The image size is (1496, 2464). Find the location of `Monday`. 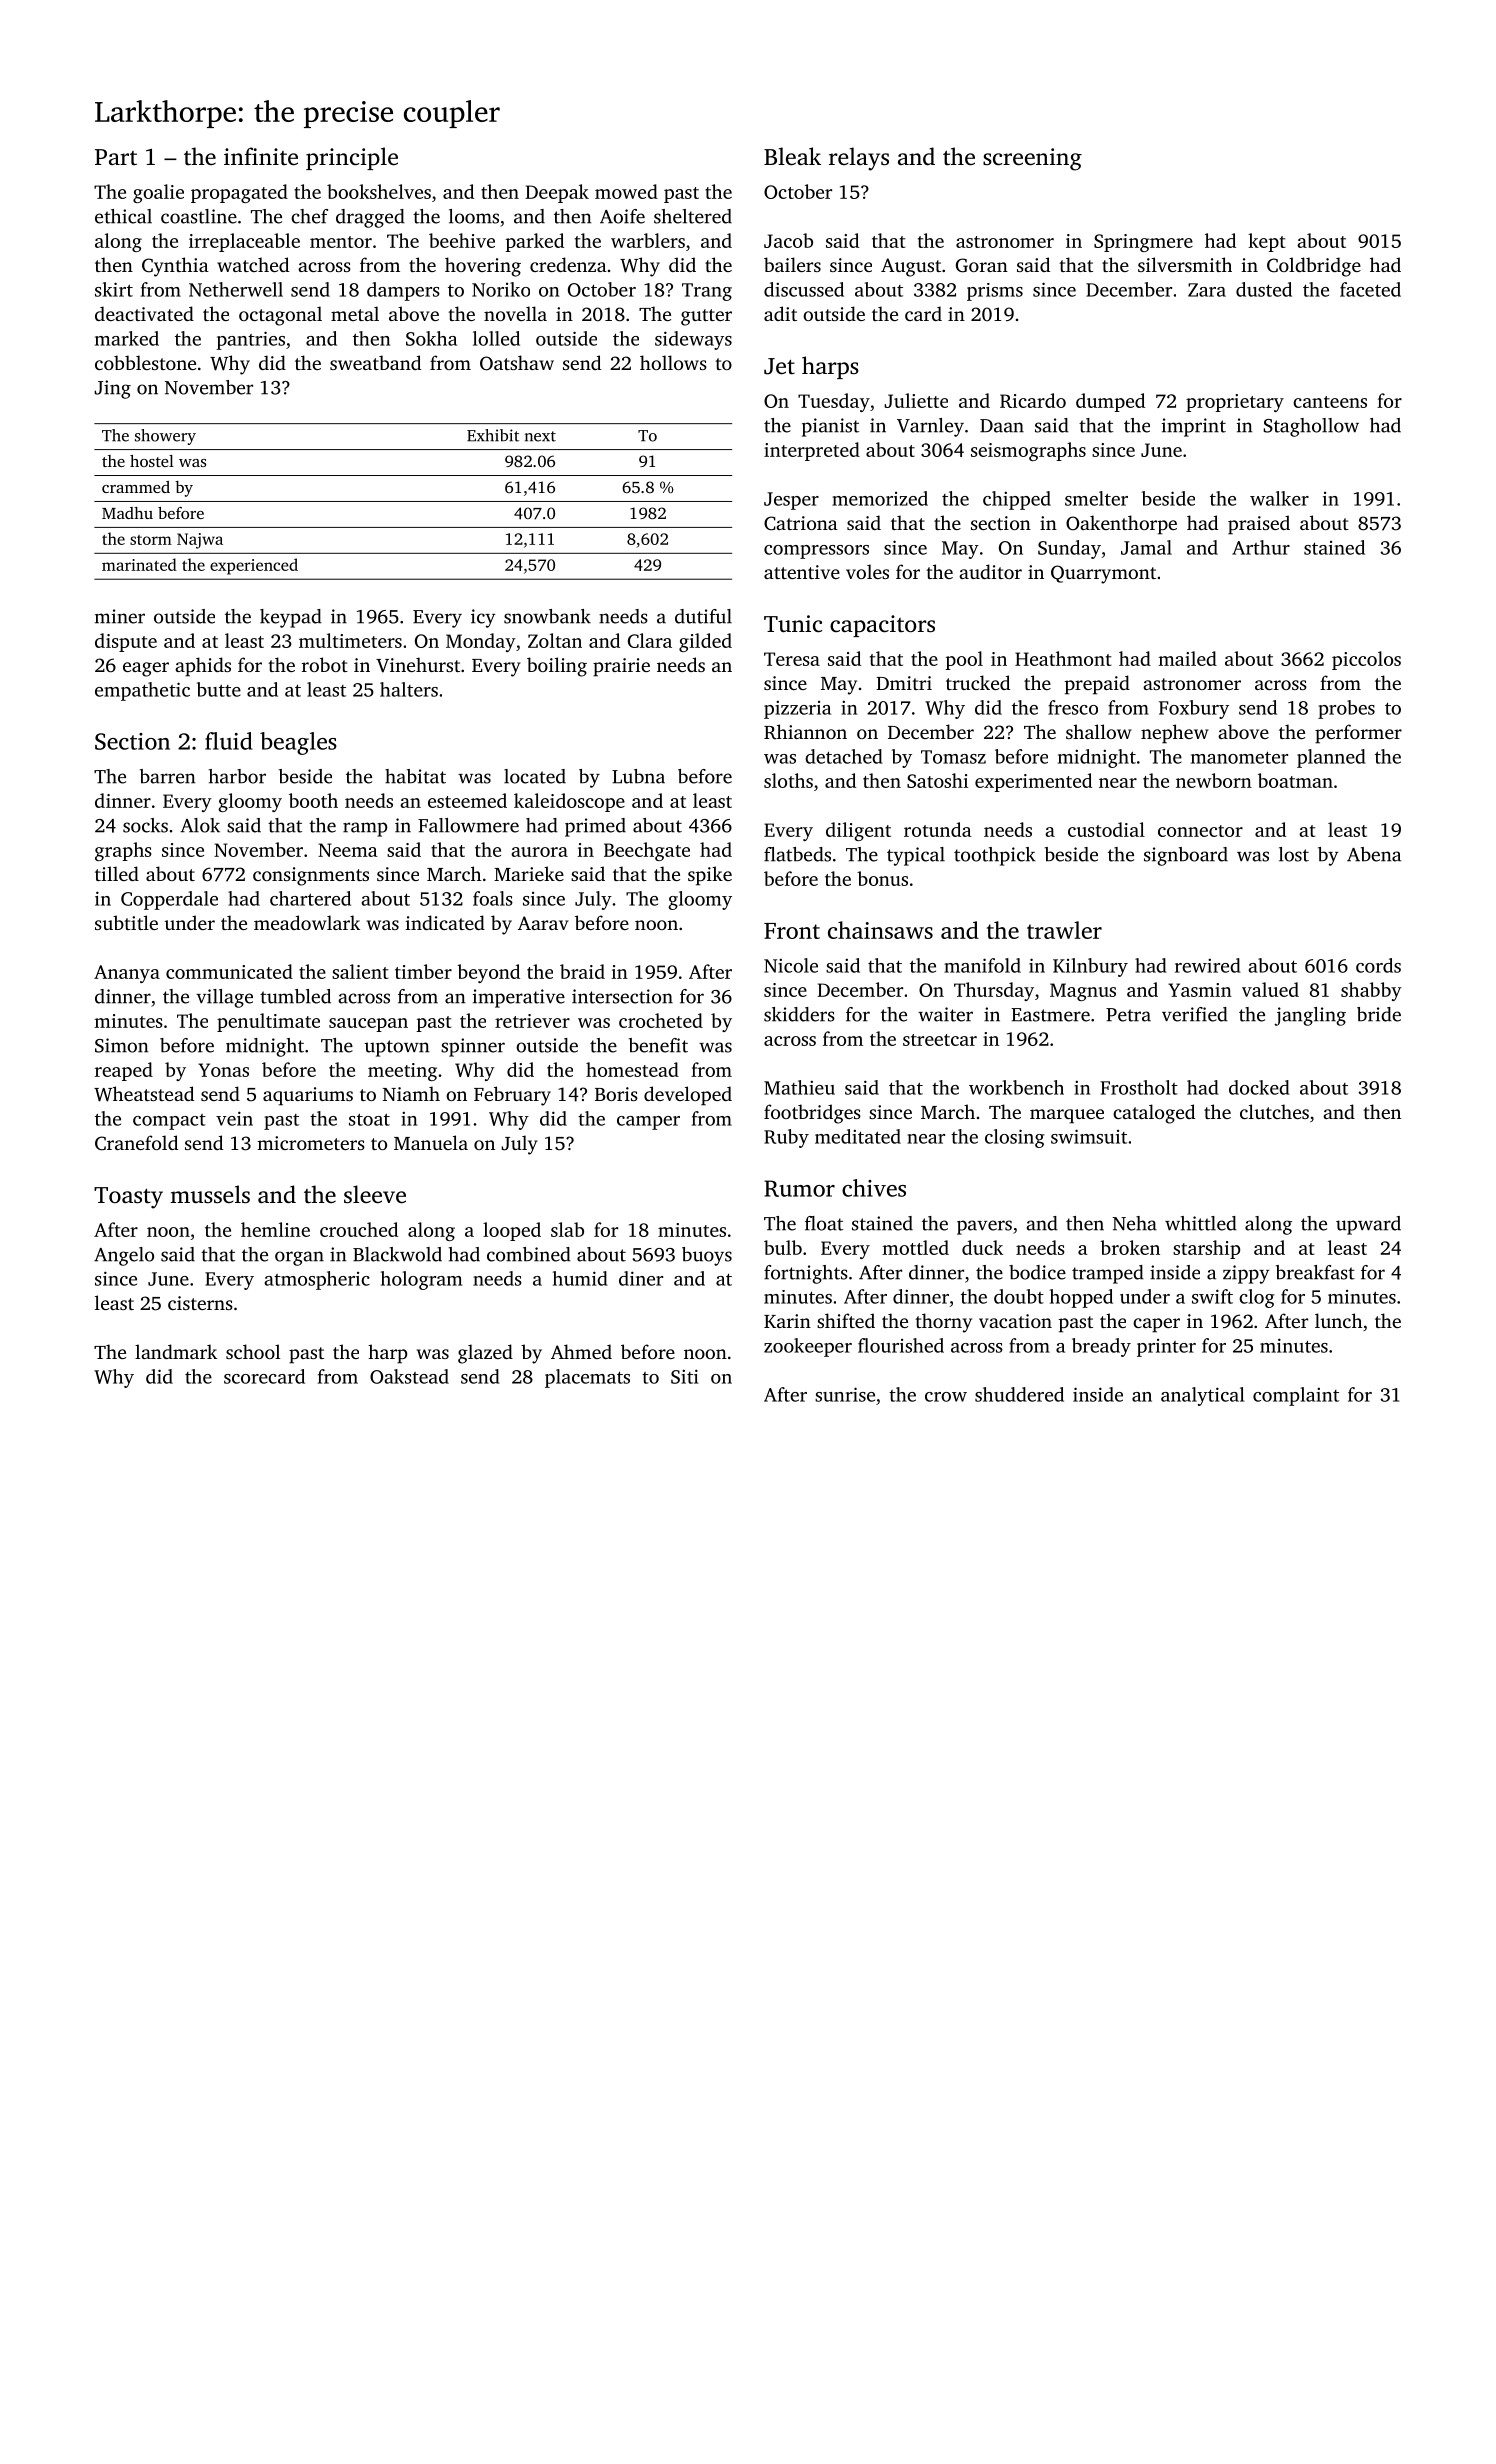

Monday is located at coordinates (481, 642).
